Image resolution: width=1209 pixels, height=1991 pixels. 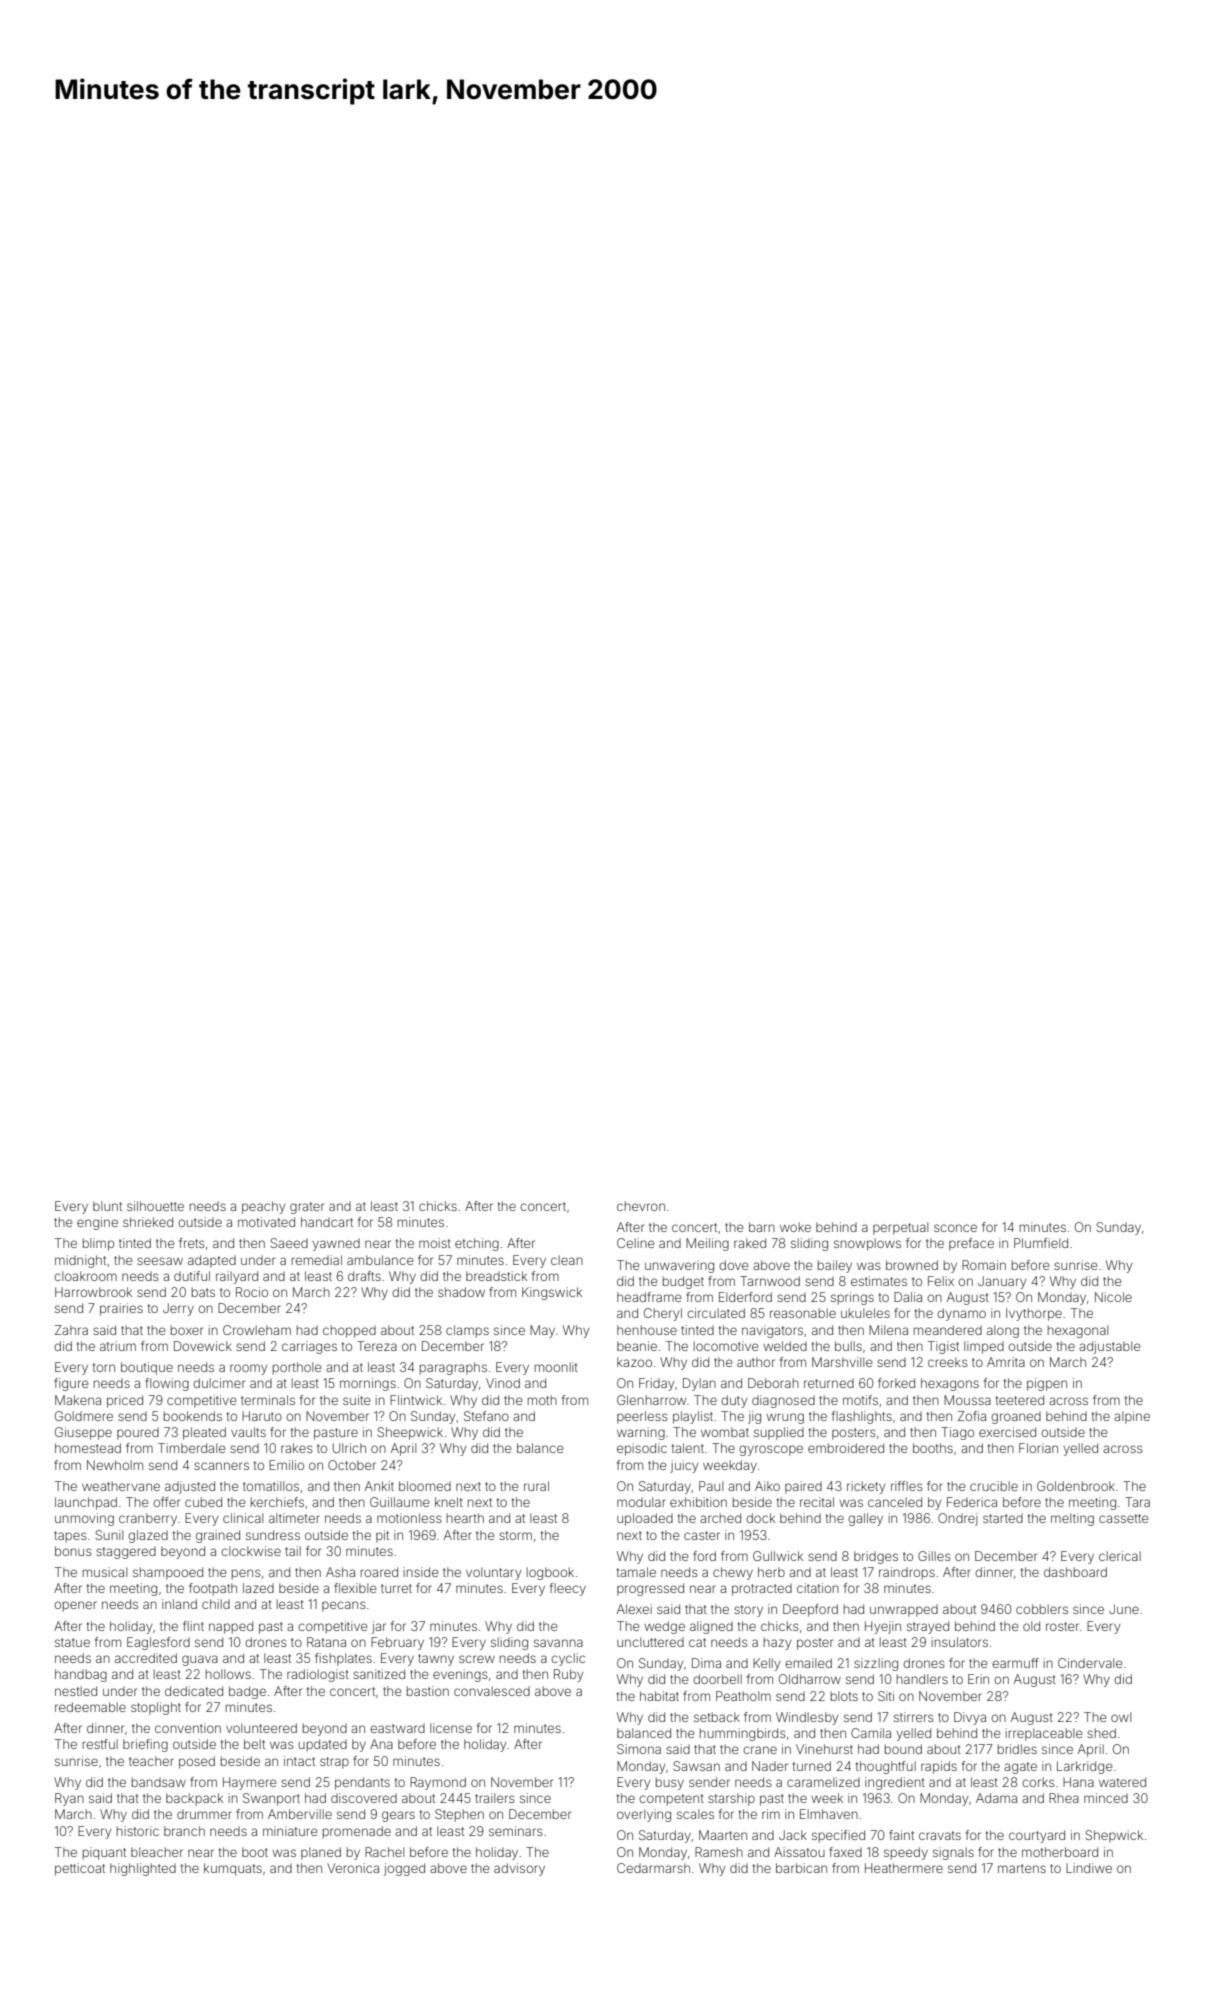 I want to click on peachy, so click(x=263, y=1207).
